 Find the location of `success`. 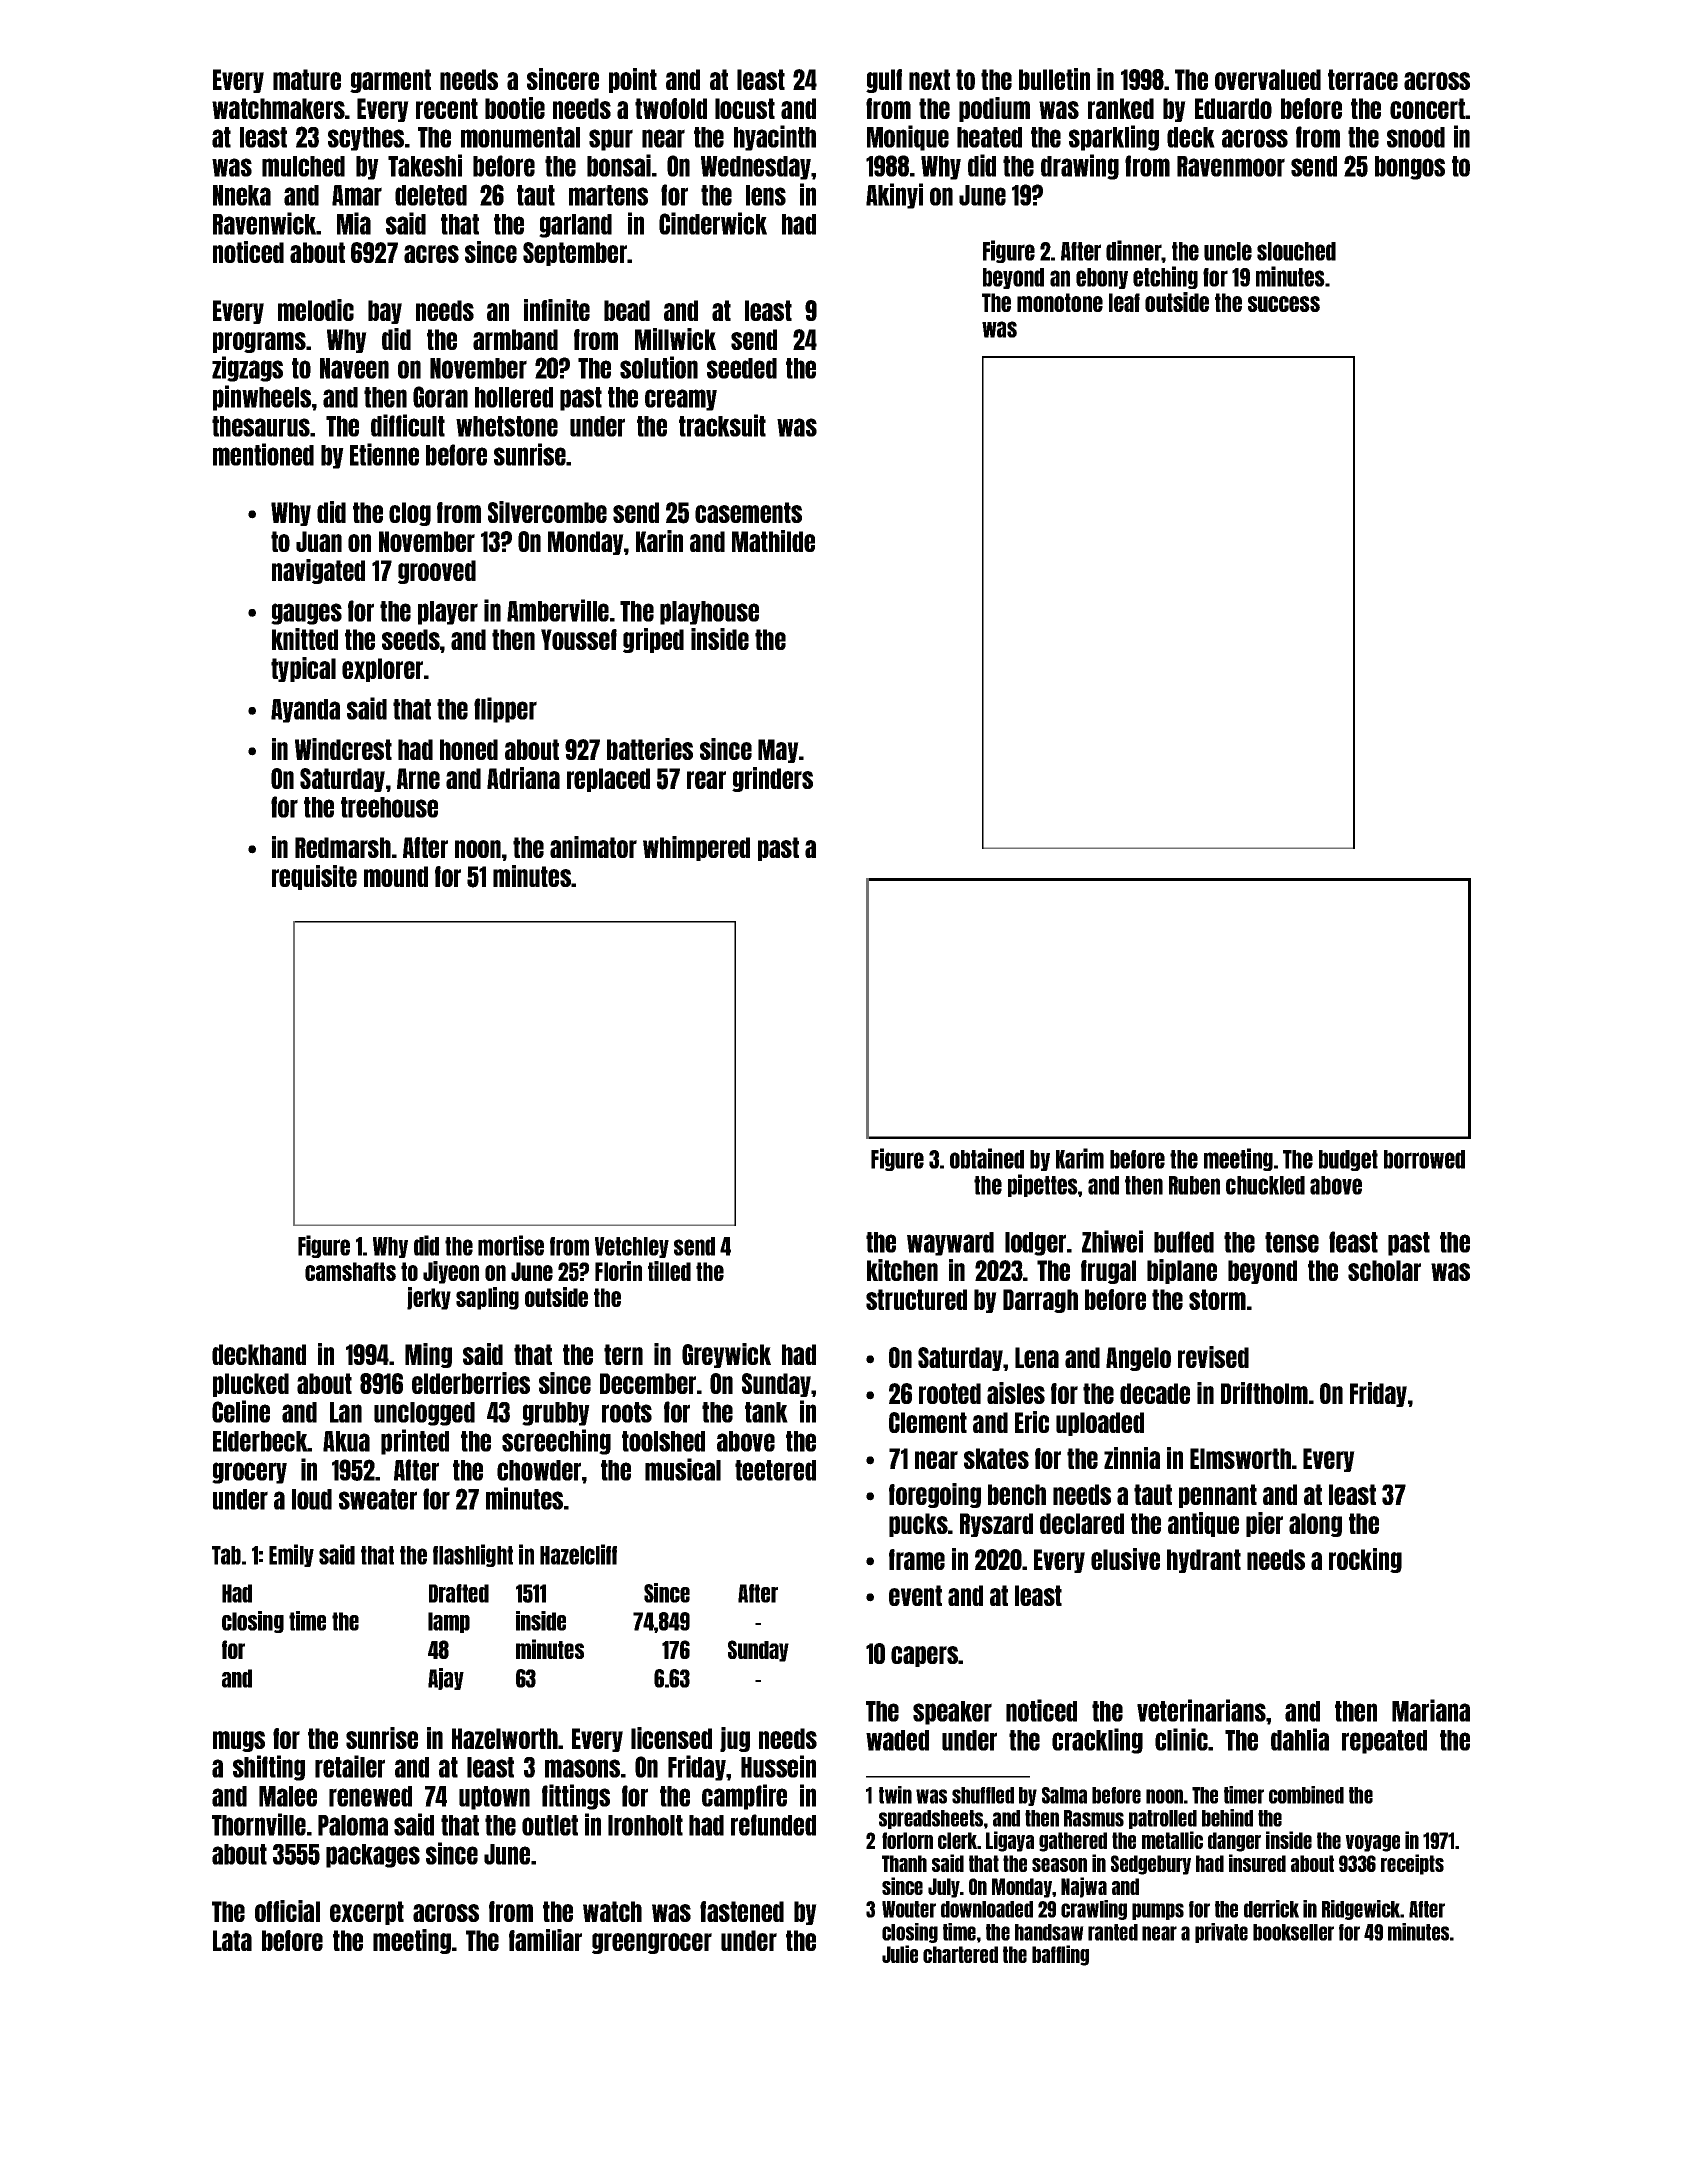

success is located at coordinates (1284, 304).
